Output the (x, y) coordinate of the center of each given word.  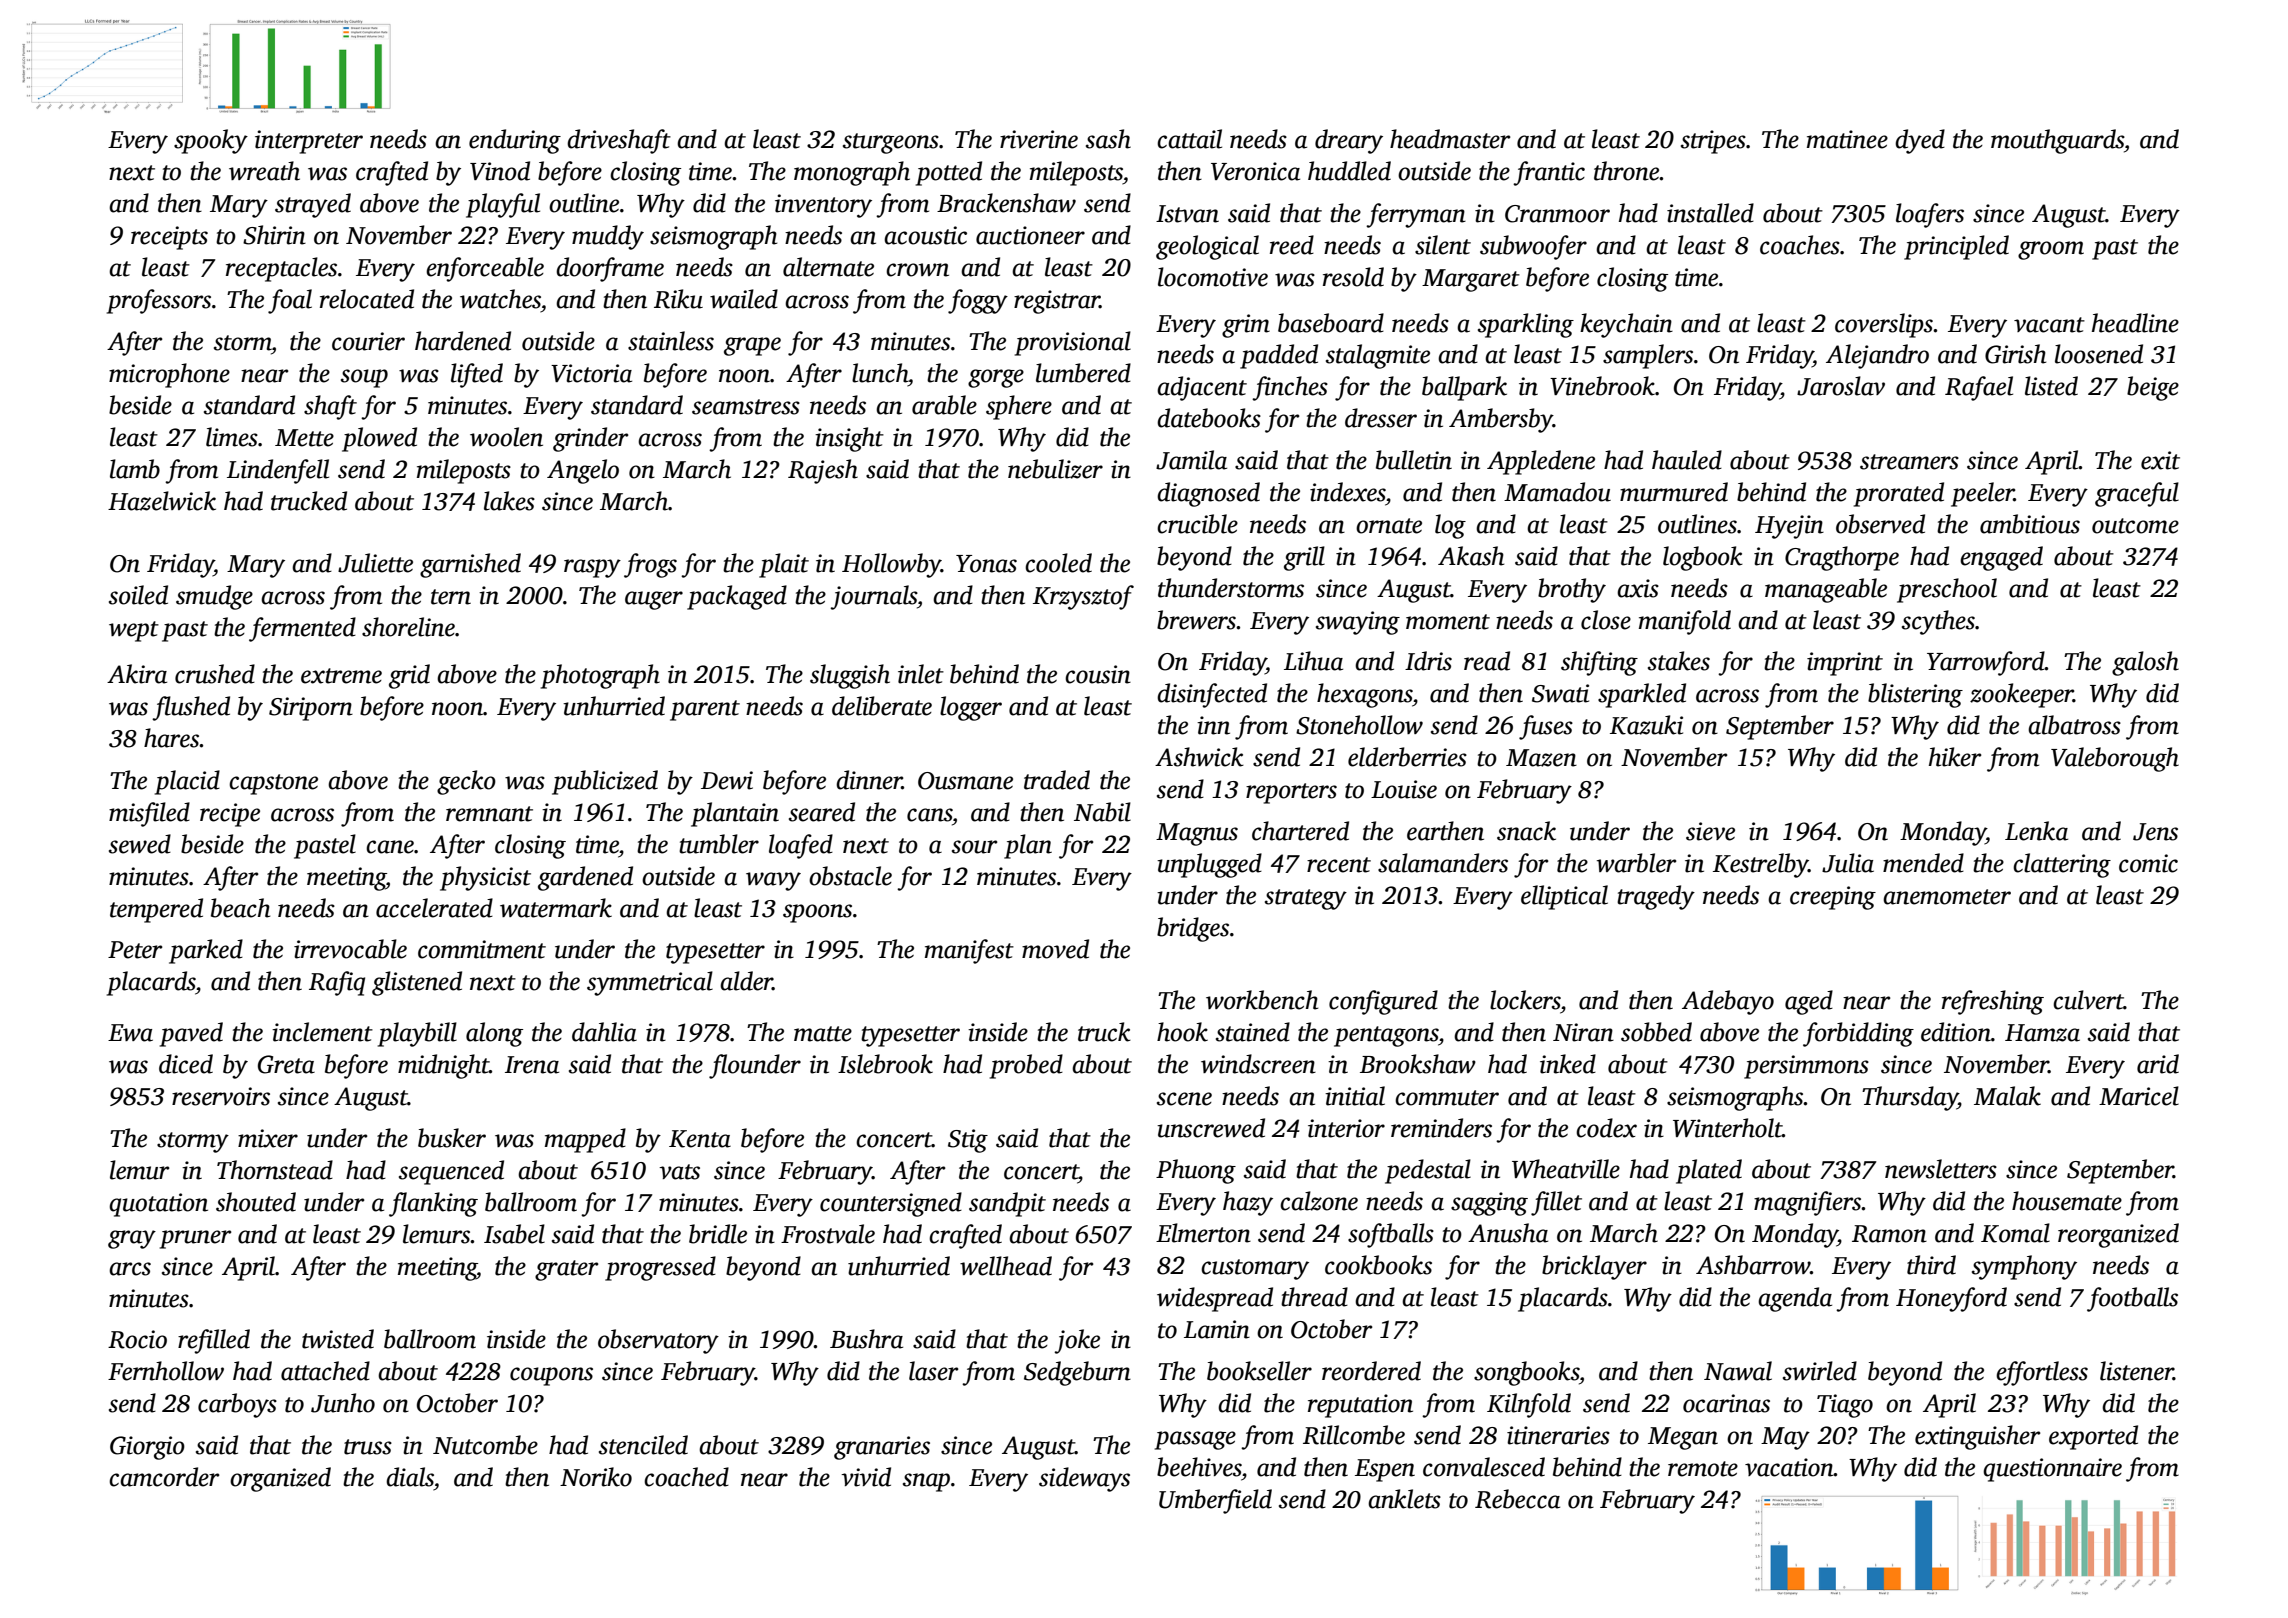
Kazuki (1646, 725)
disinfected (1212, 695)
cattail (1189, 139)
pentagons (1386, 1036)
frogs (650, 565)
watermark (556, 908)
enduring (515, 141)
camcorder (164, 1477)
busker (452, 1138)
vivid (866, 1477)
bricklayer (1594, 1267)
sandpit (1007, 1204)
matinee (1847, 139)
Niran (1583, 1032)
